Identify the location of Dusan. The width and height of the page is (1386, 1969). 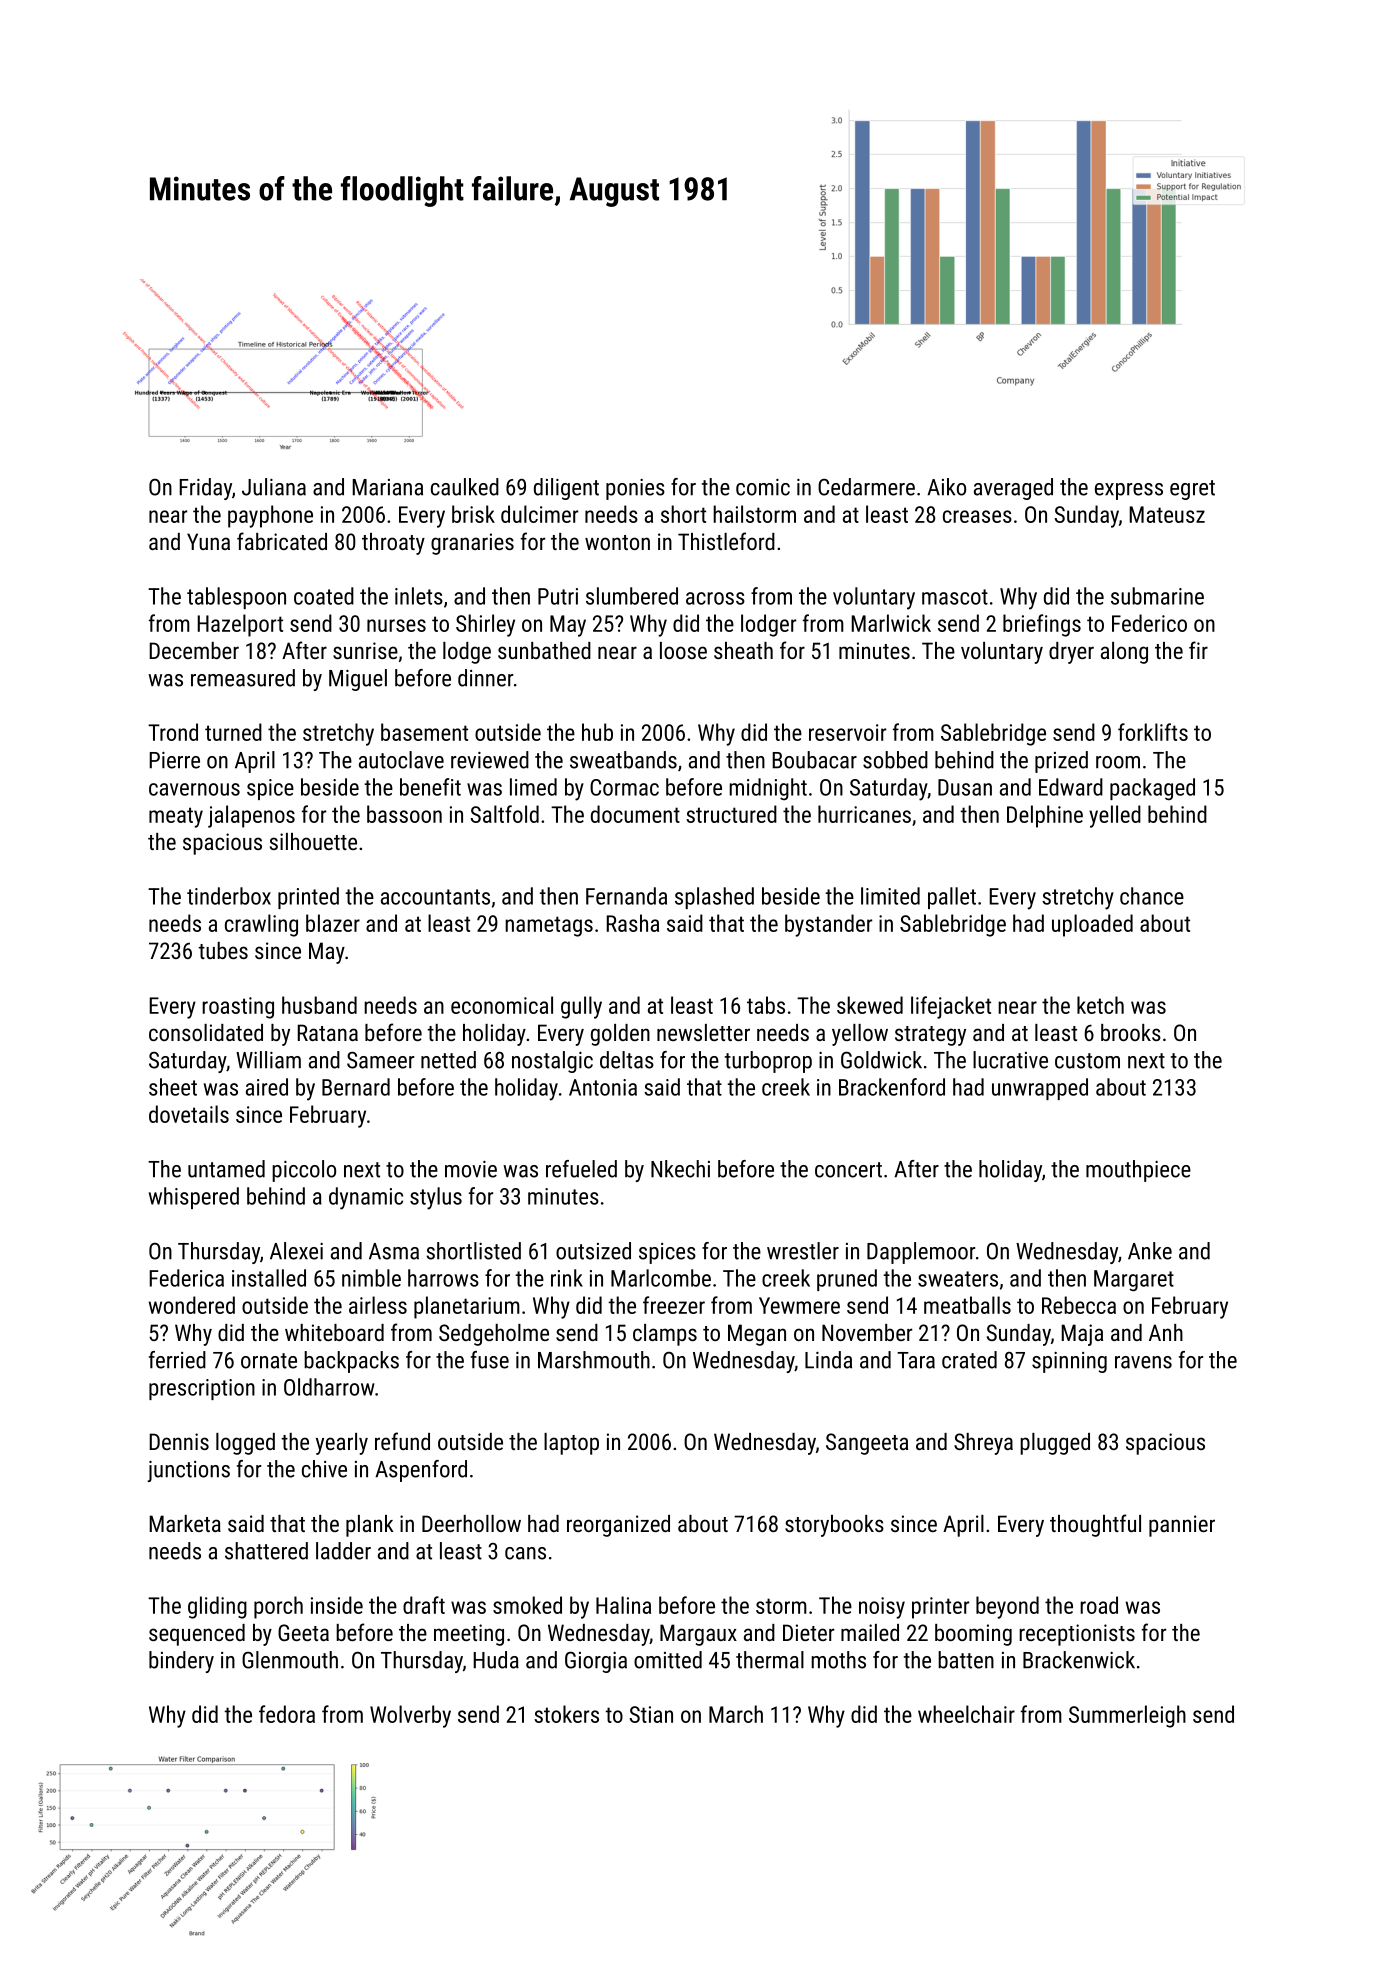
(965, 787).
